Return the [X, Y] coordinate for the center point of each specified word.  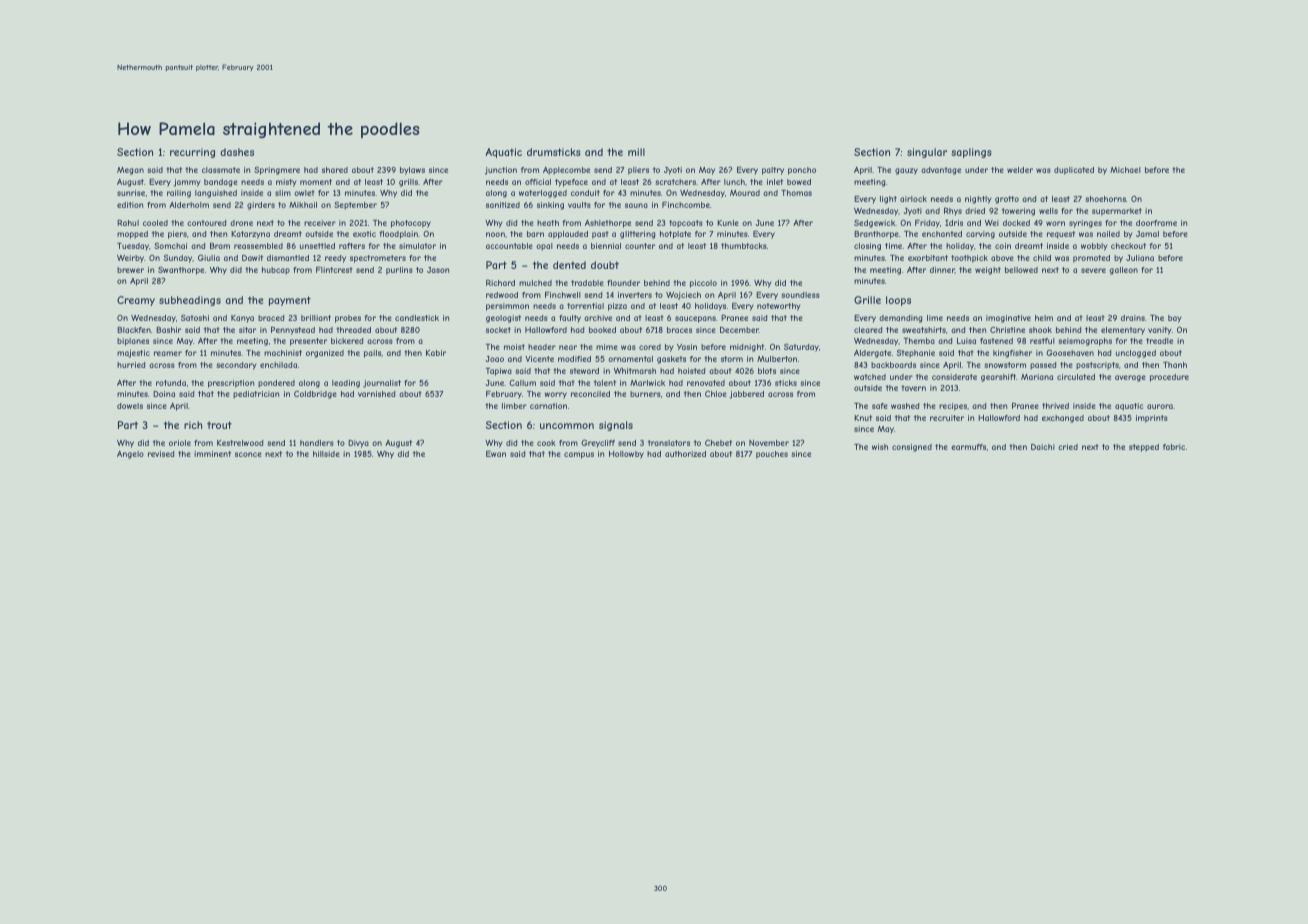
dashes [237, 152]
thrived [1055, 406]
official [538, 182]
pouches [772, 455]
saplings [971, 153]
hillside [326, 454]
